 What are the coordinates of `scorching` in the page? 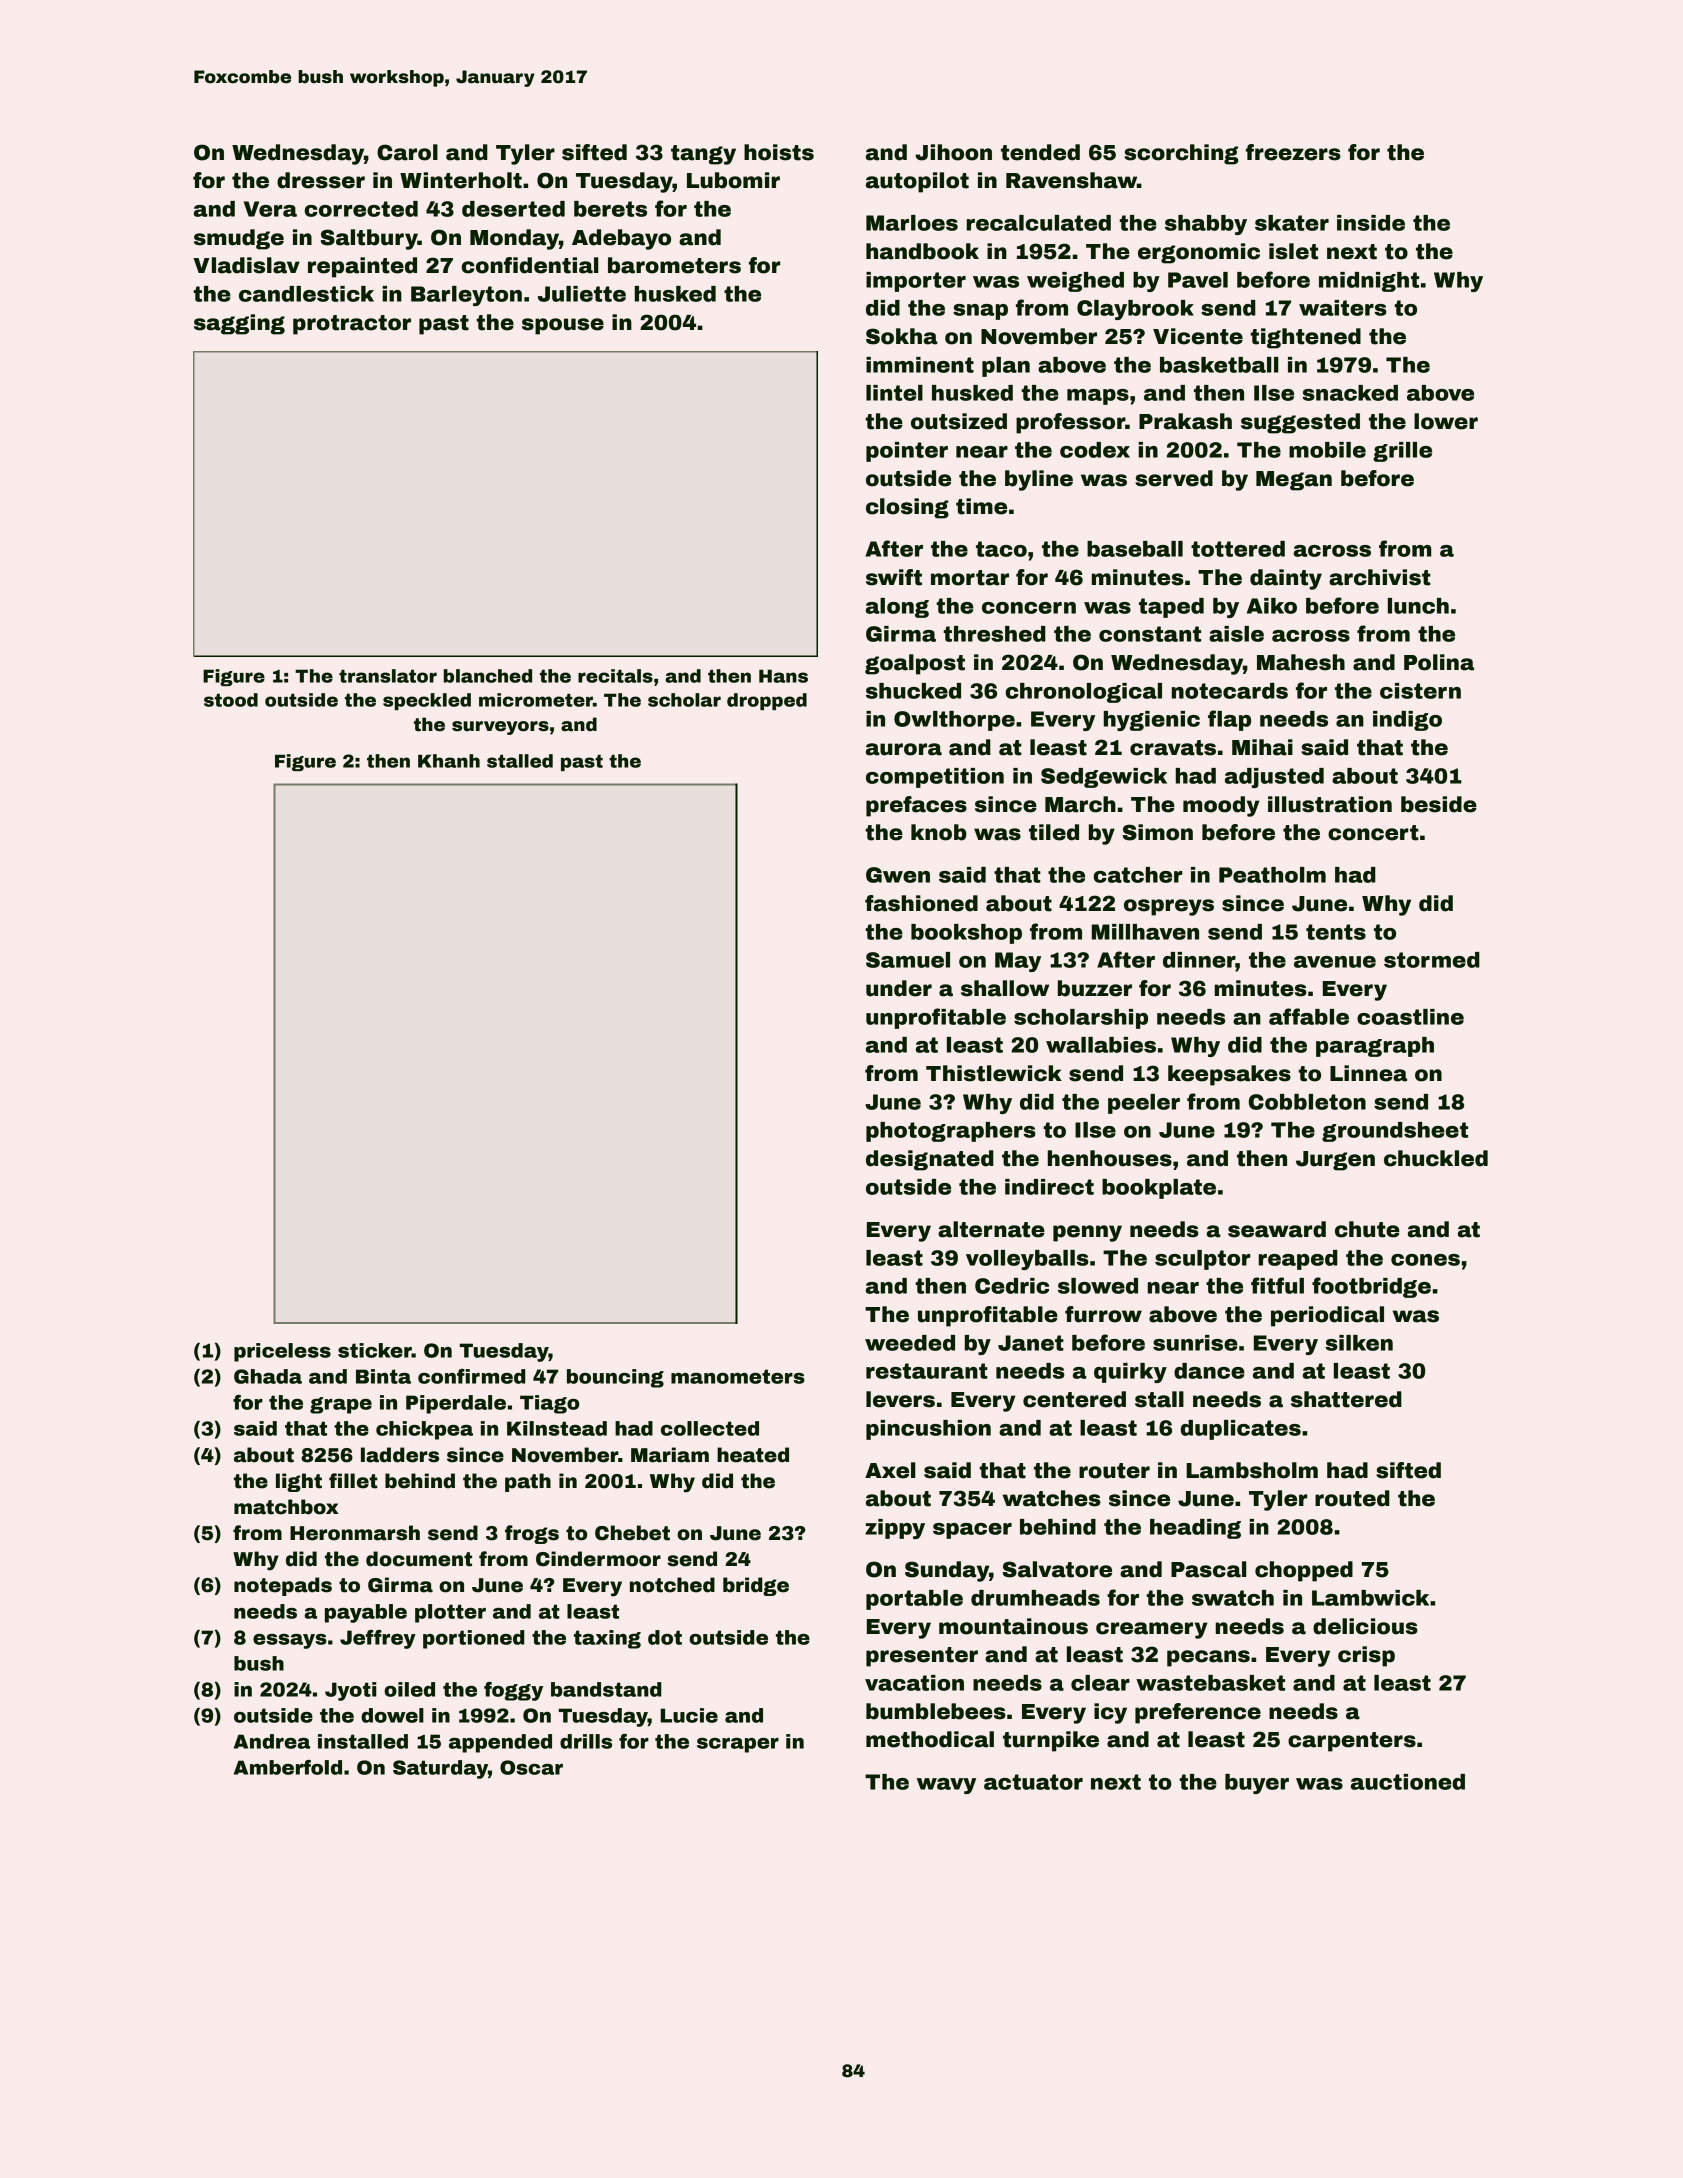 It's located at (1181, 154).
